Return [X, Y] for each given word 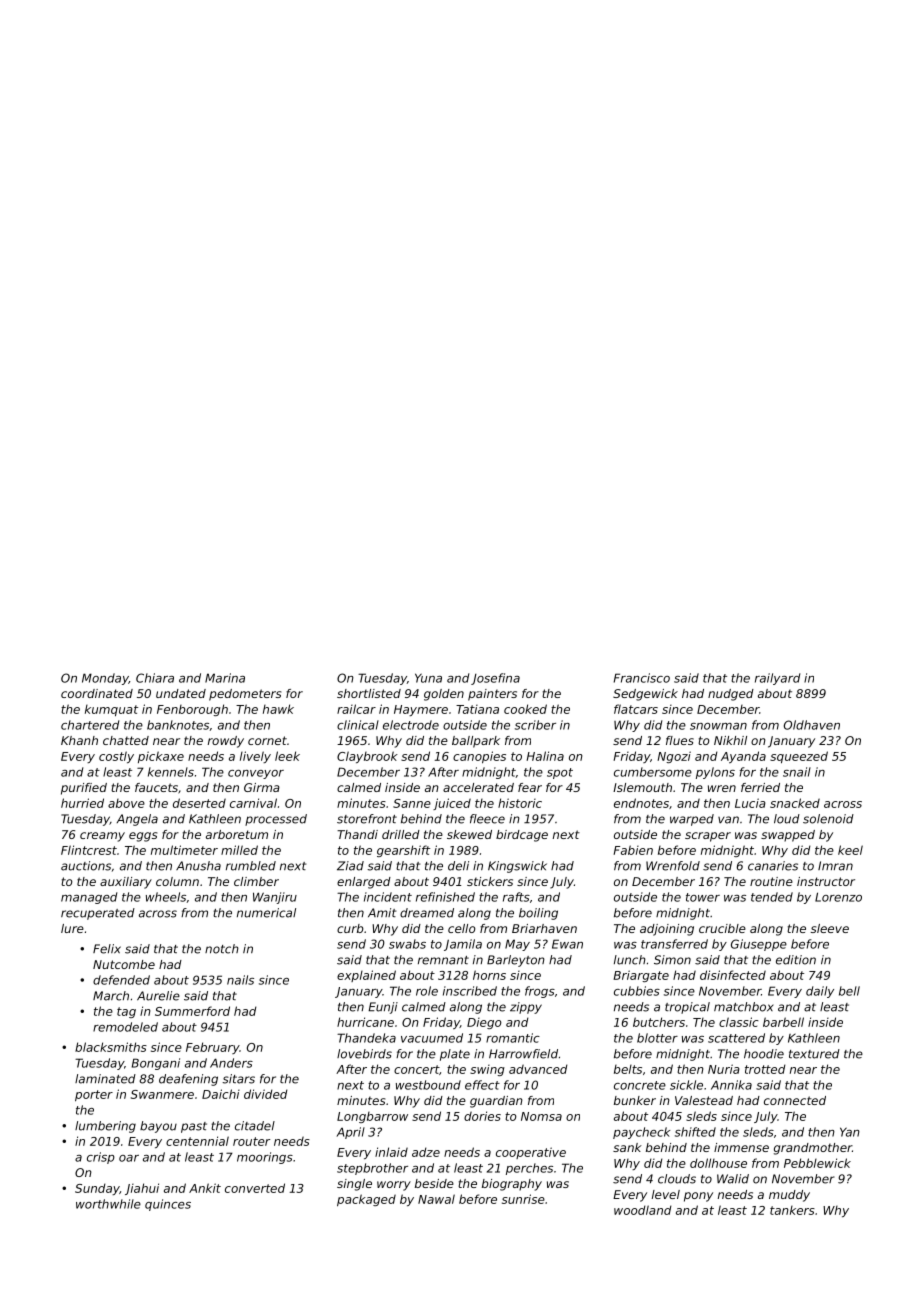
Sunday [97, 1189]
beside [434, 1183]
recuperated [98, 914]
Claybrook [367, 757]
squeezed [799, 757]
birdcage [522, 836]
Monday [105, 679]
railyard [777, 679]
